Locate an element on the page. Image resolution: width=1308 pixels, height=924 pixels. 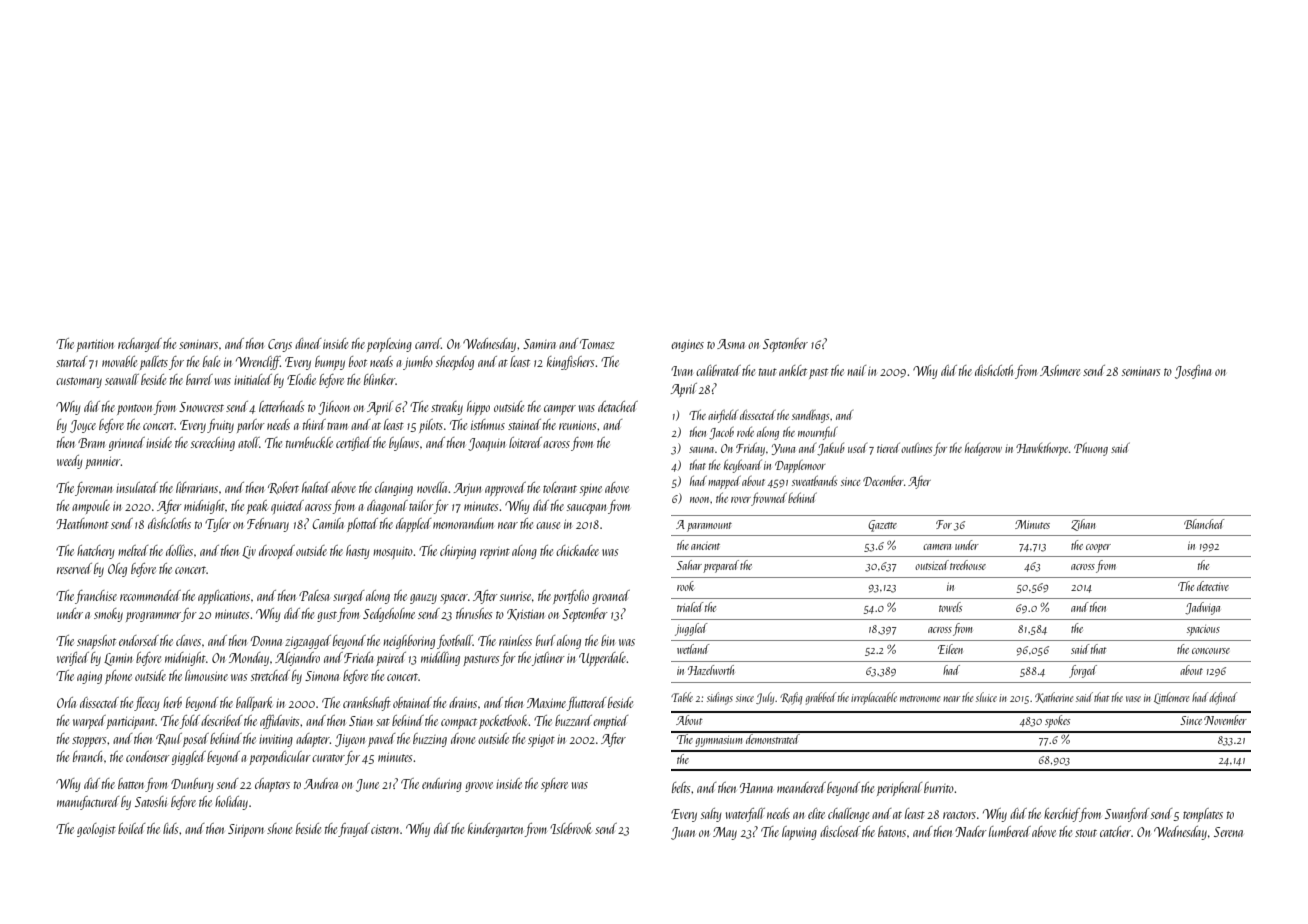
Asma is located at coordinates (731, 344).
